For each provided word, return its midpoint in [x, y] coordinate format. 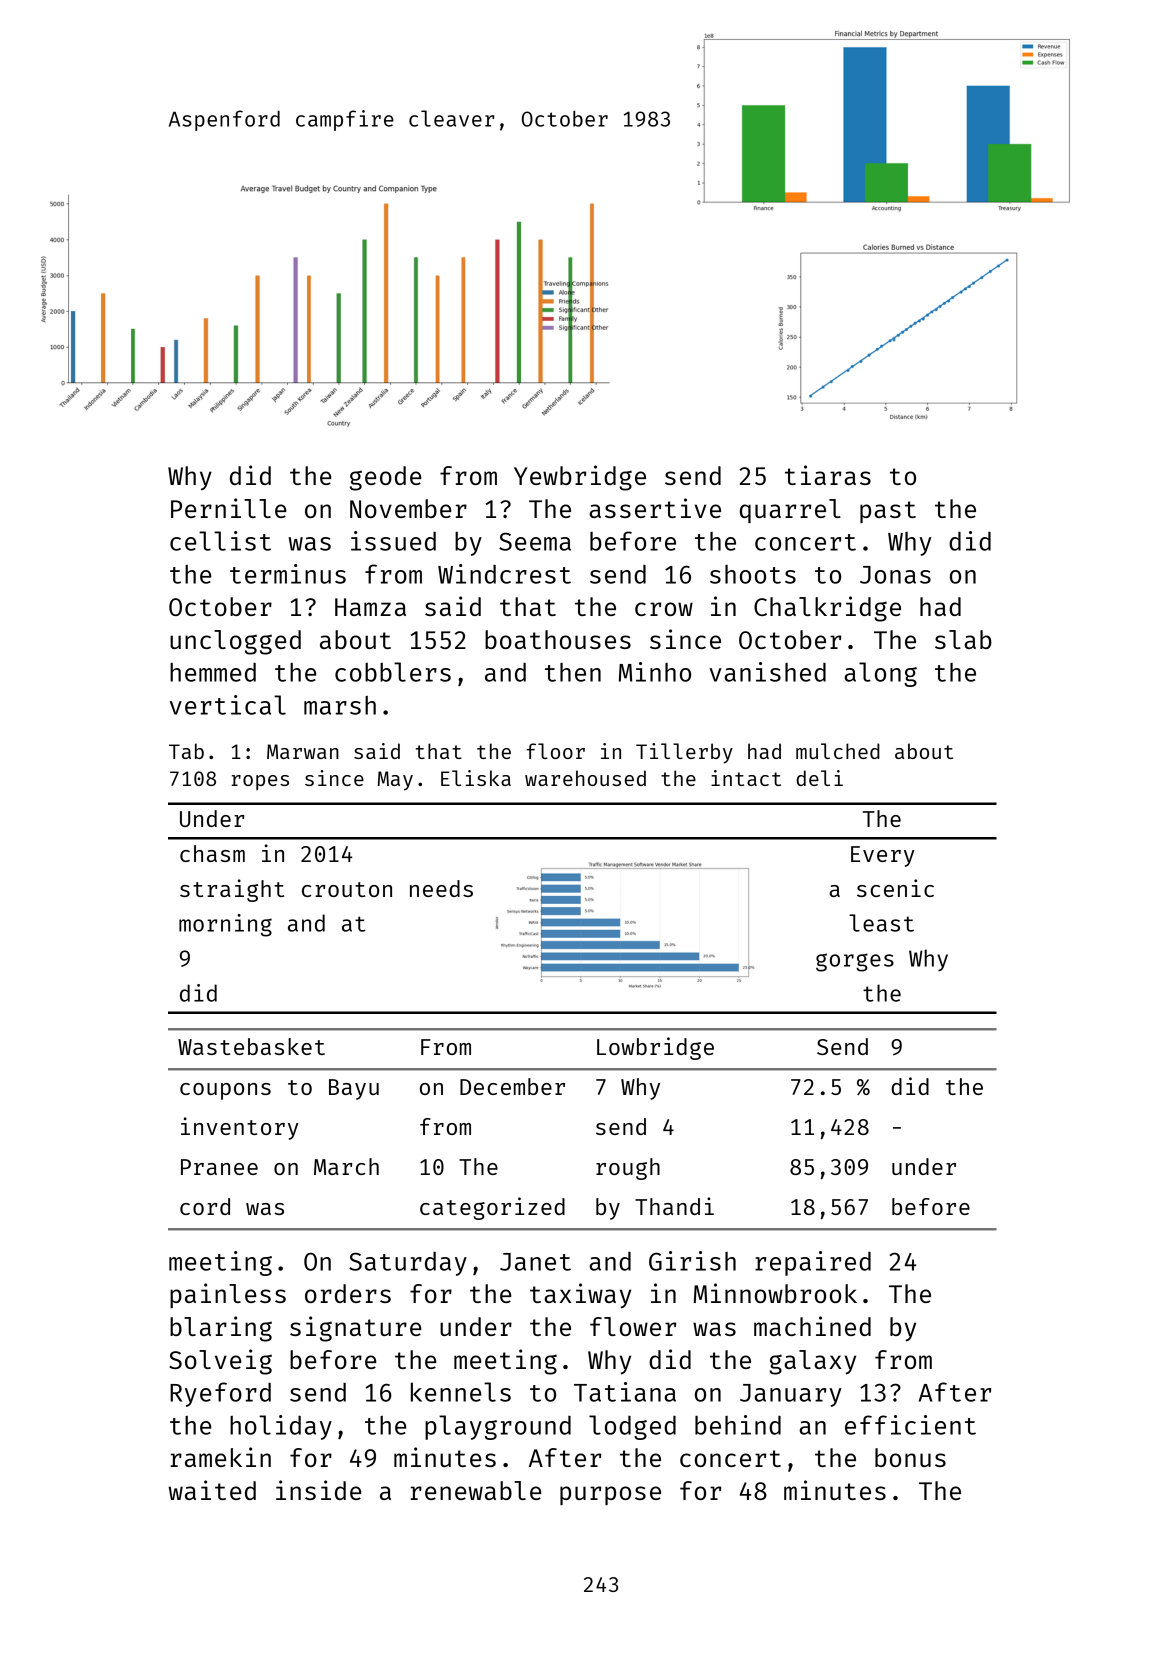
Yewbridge [580, 478]
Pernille [228, 508]
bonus [910, 1457]
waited [212, 1490]
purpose [610, 1495]
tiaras [828, 475]
